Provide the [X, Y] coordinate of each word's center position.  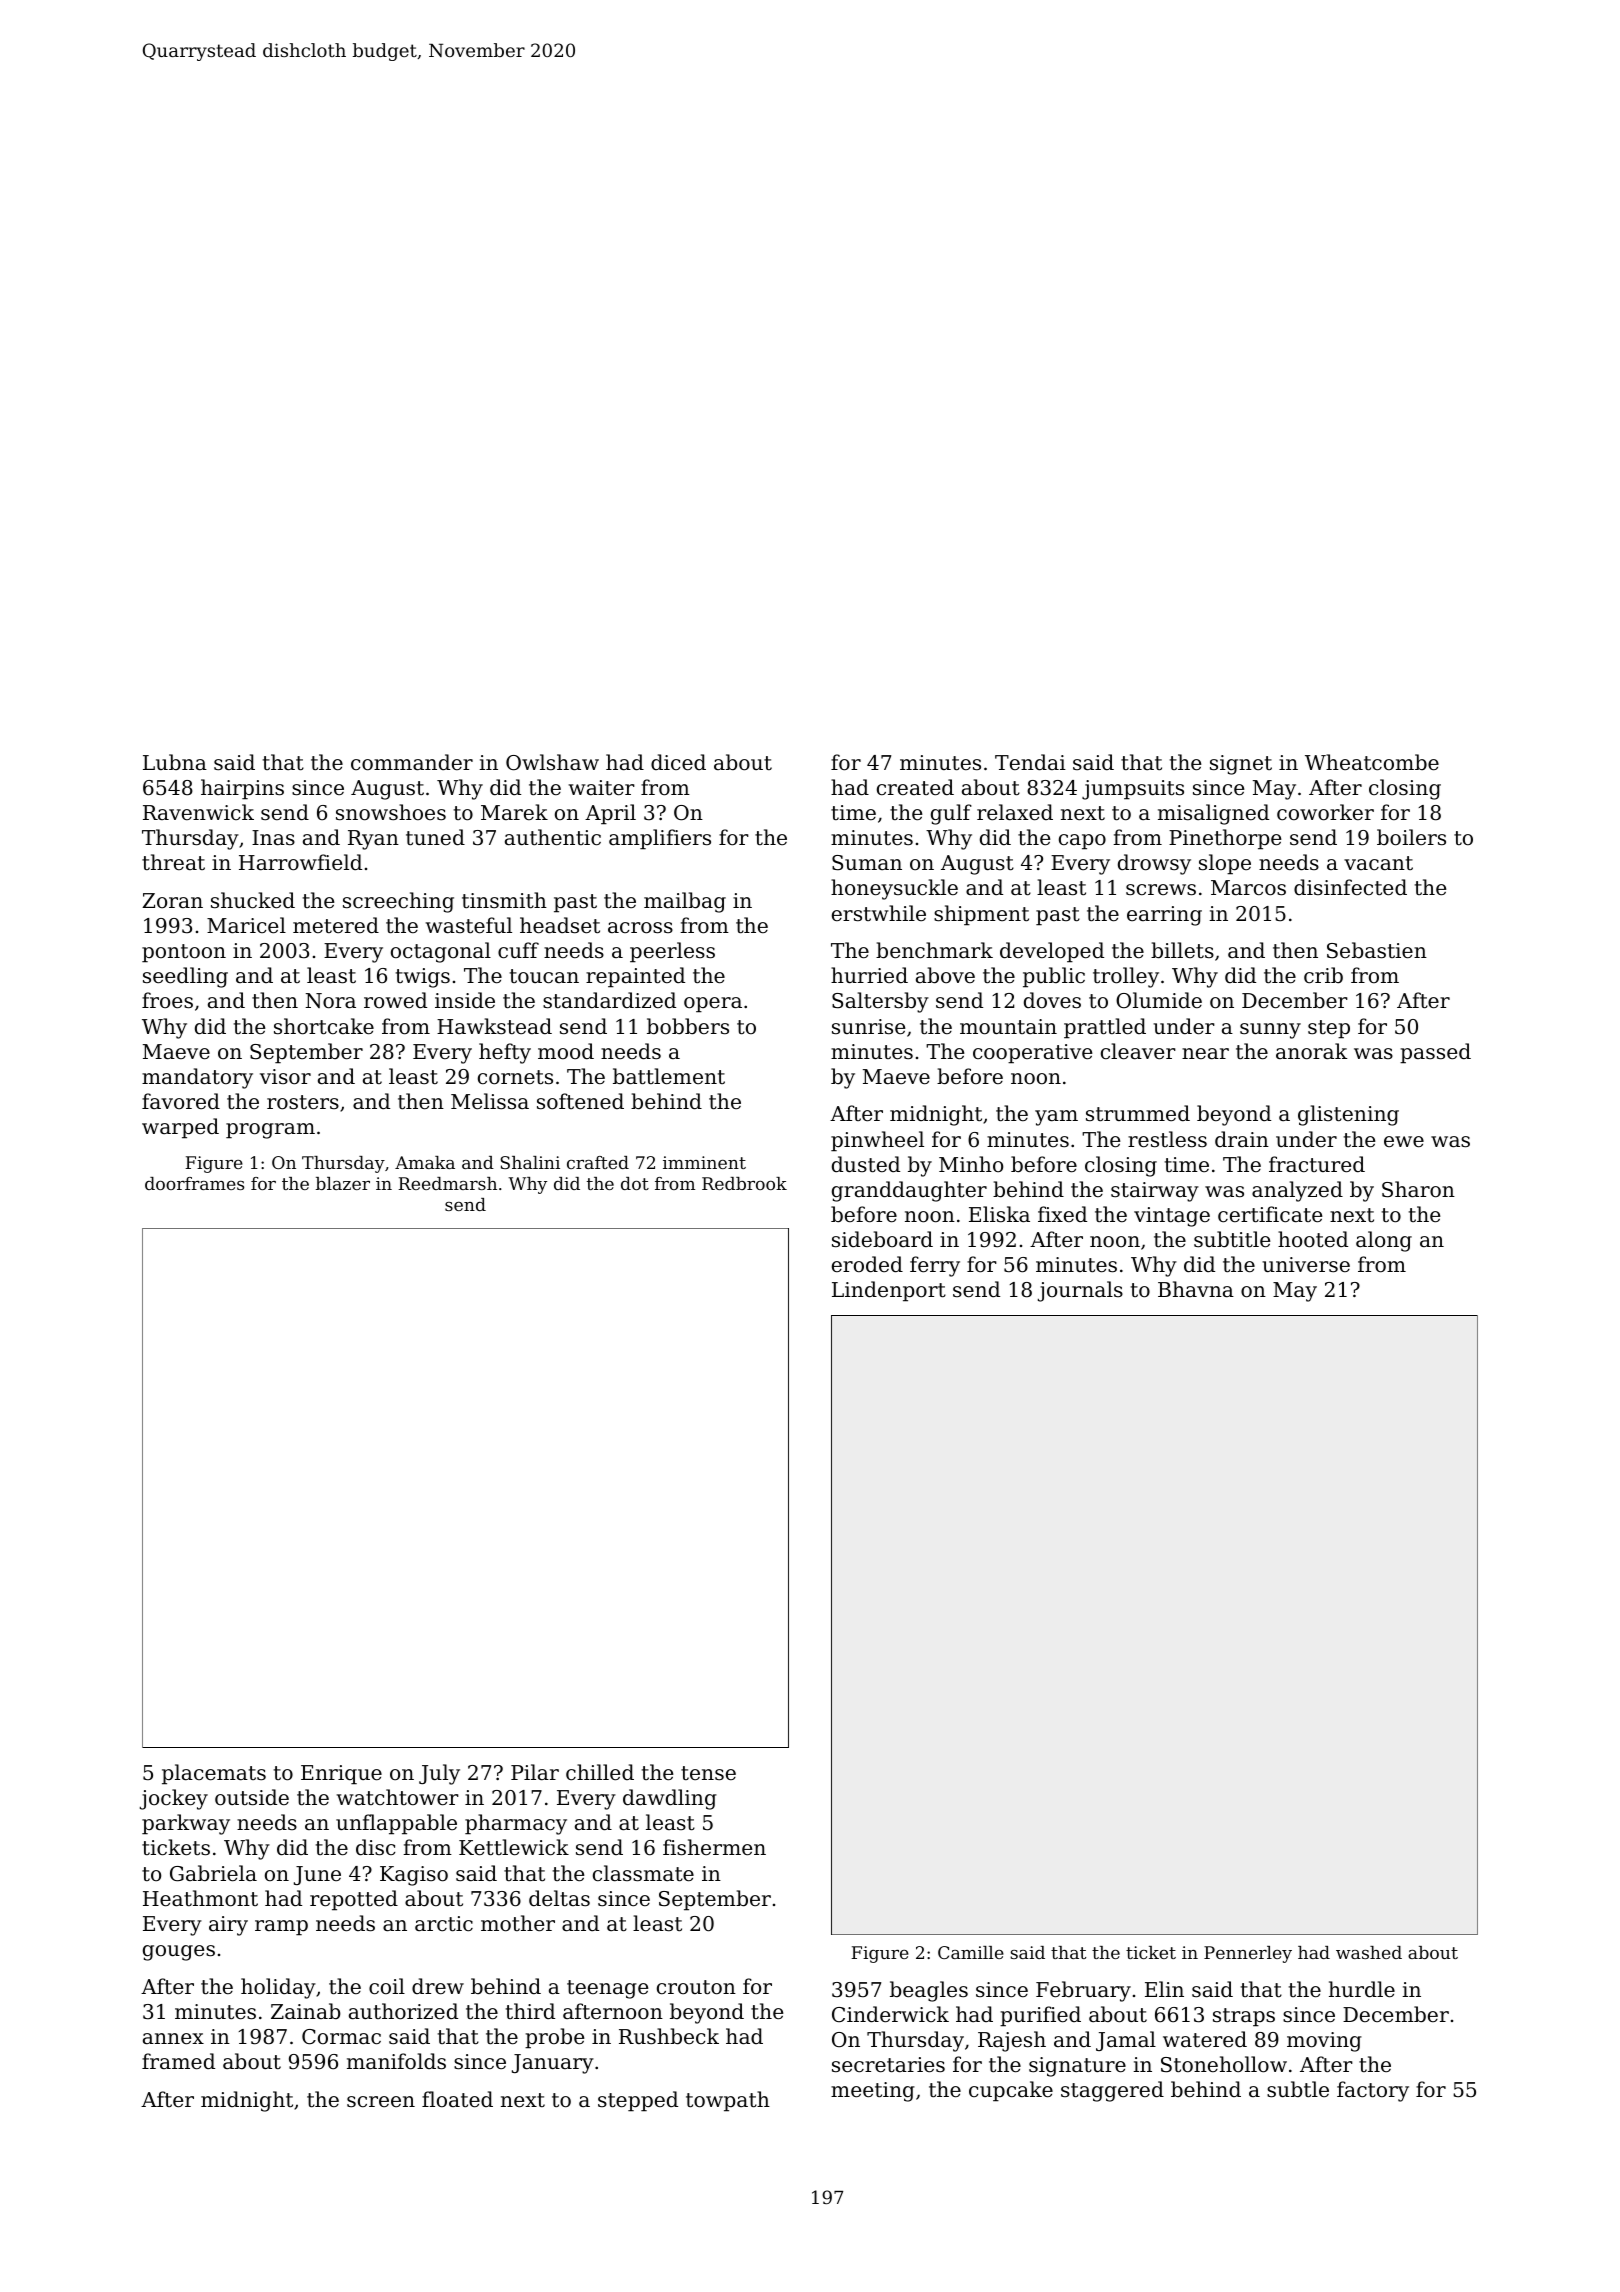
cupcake [1011, 2091]
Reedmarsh [447, 1183]
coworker [1325, 812]
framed [178, 2061]
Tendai [1030, 762]
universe [1306, 1265]
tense [708, 1773]
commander [412, 762]
